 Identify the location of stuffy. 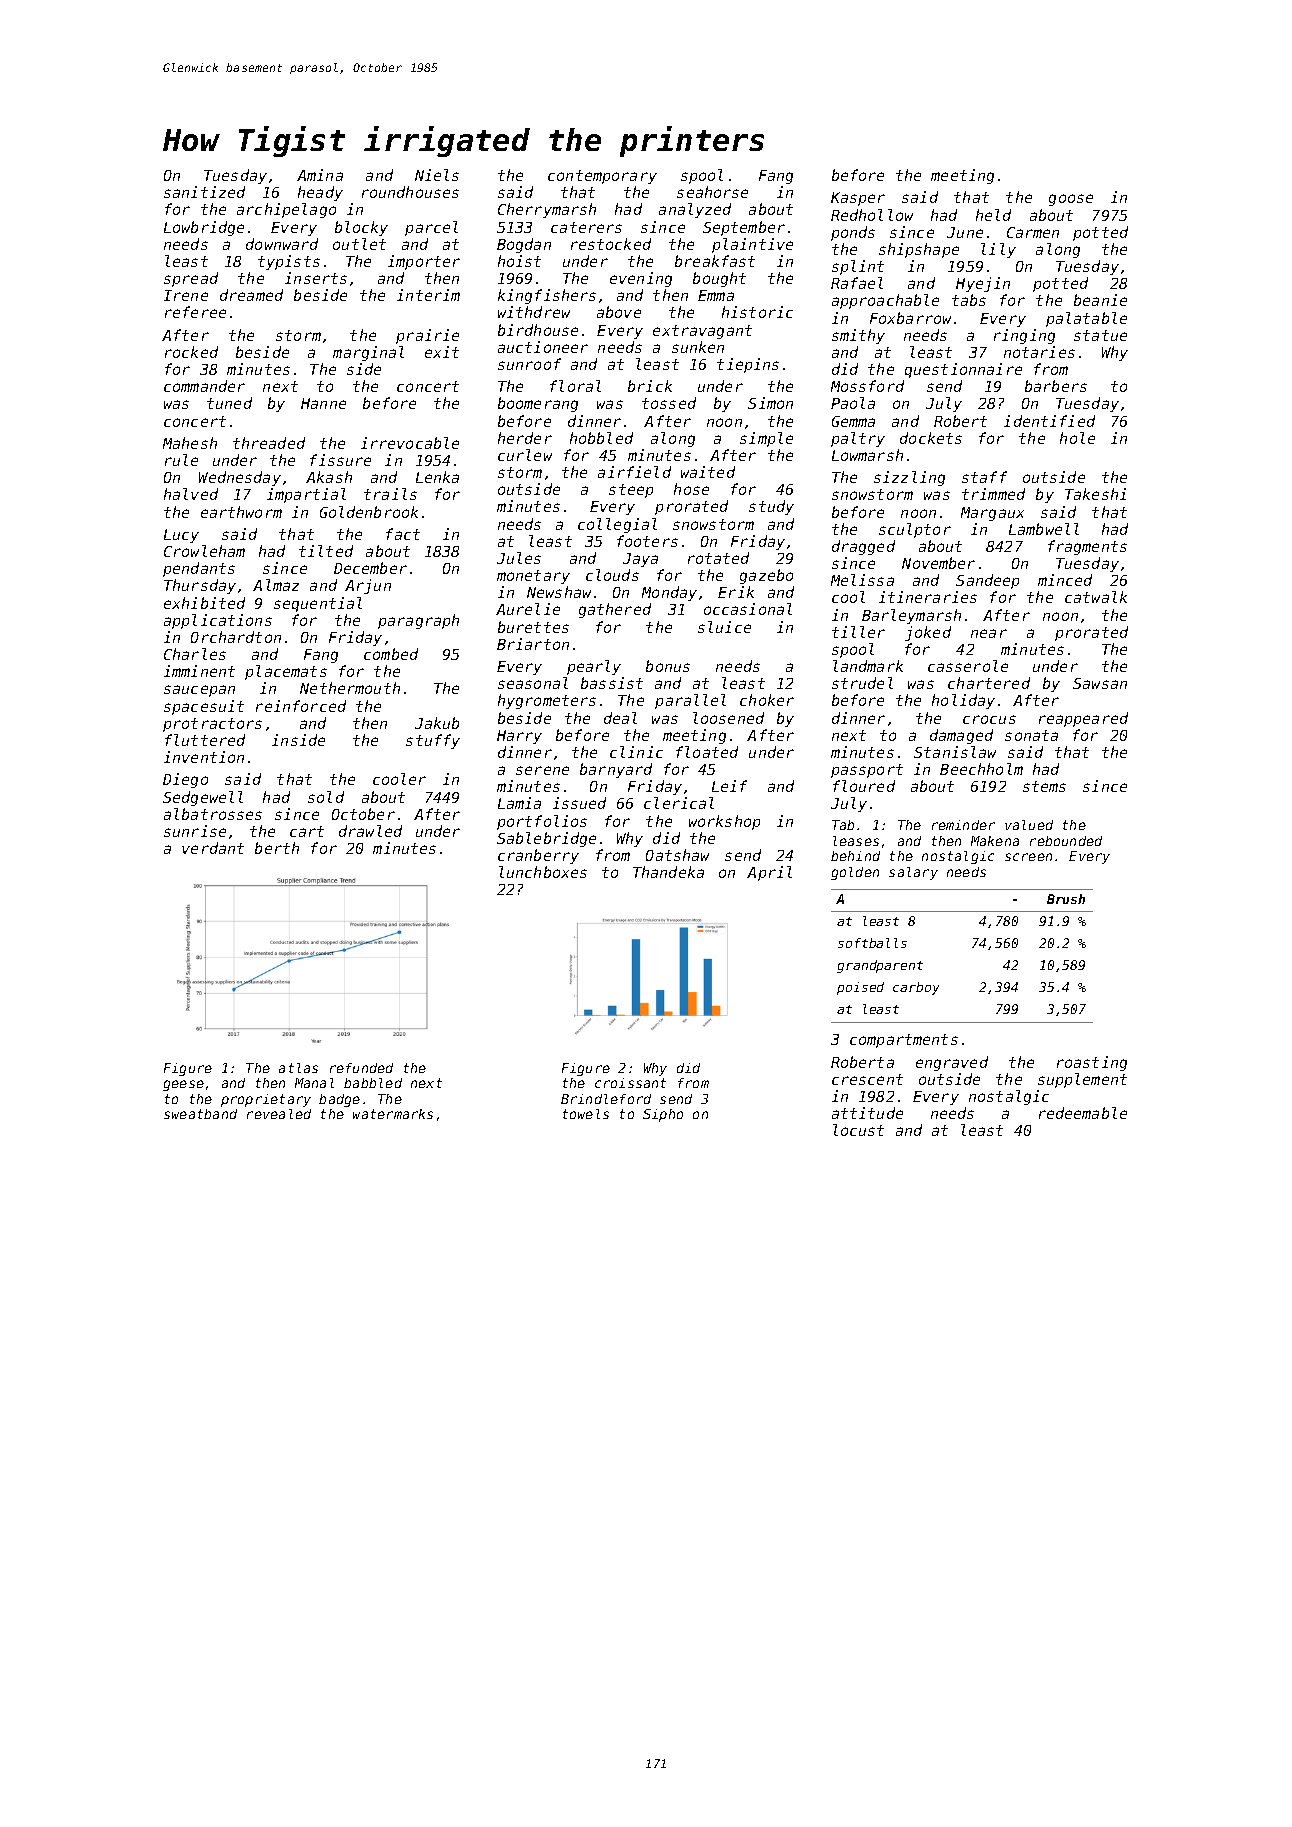
(433, 741).
